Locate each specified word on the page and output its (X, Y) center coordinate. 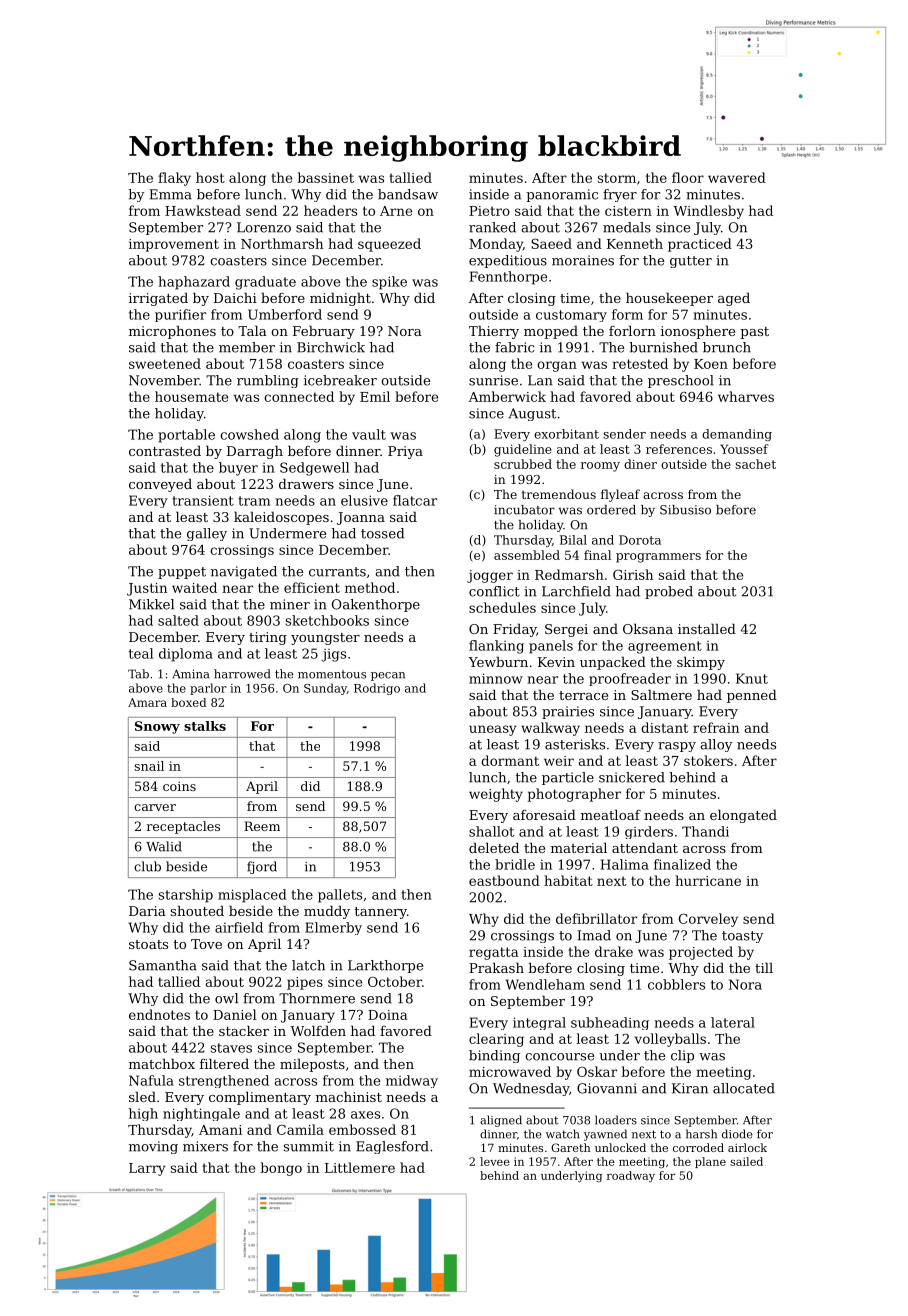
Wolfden (318, 1030)
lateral (733, 1022)
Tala (252, 330)
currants (337, 572)
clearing (496, 1040)
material (579, 847)
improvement (174, 245)
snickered (632, 777)
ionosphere (698, 332)
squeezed (389, 245)
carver (155, 807)
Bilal (573, 540)
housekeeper (669, 299)
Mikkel (151, 604)
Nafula (151, 1080)
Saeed (551, 243)
